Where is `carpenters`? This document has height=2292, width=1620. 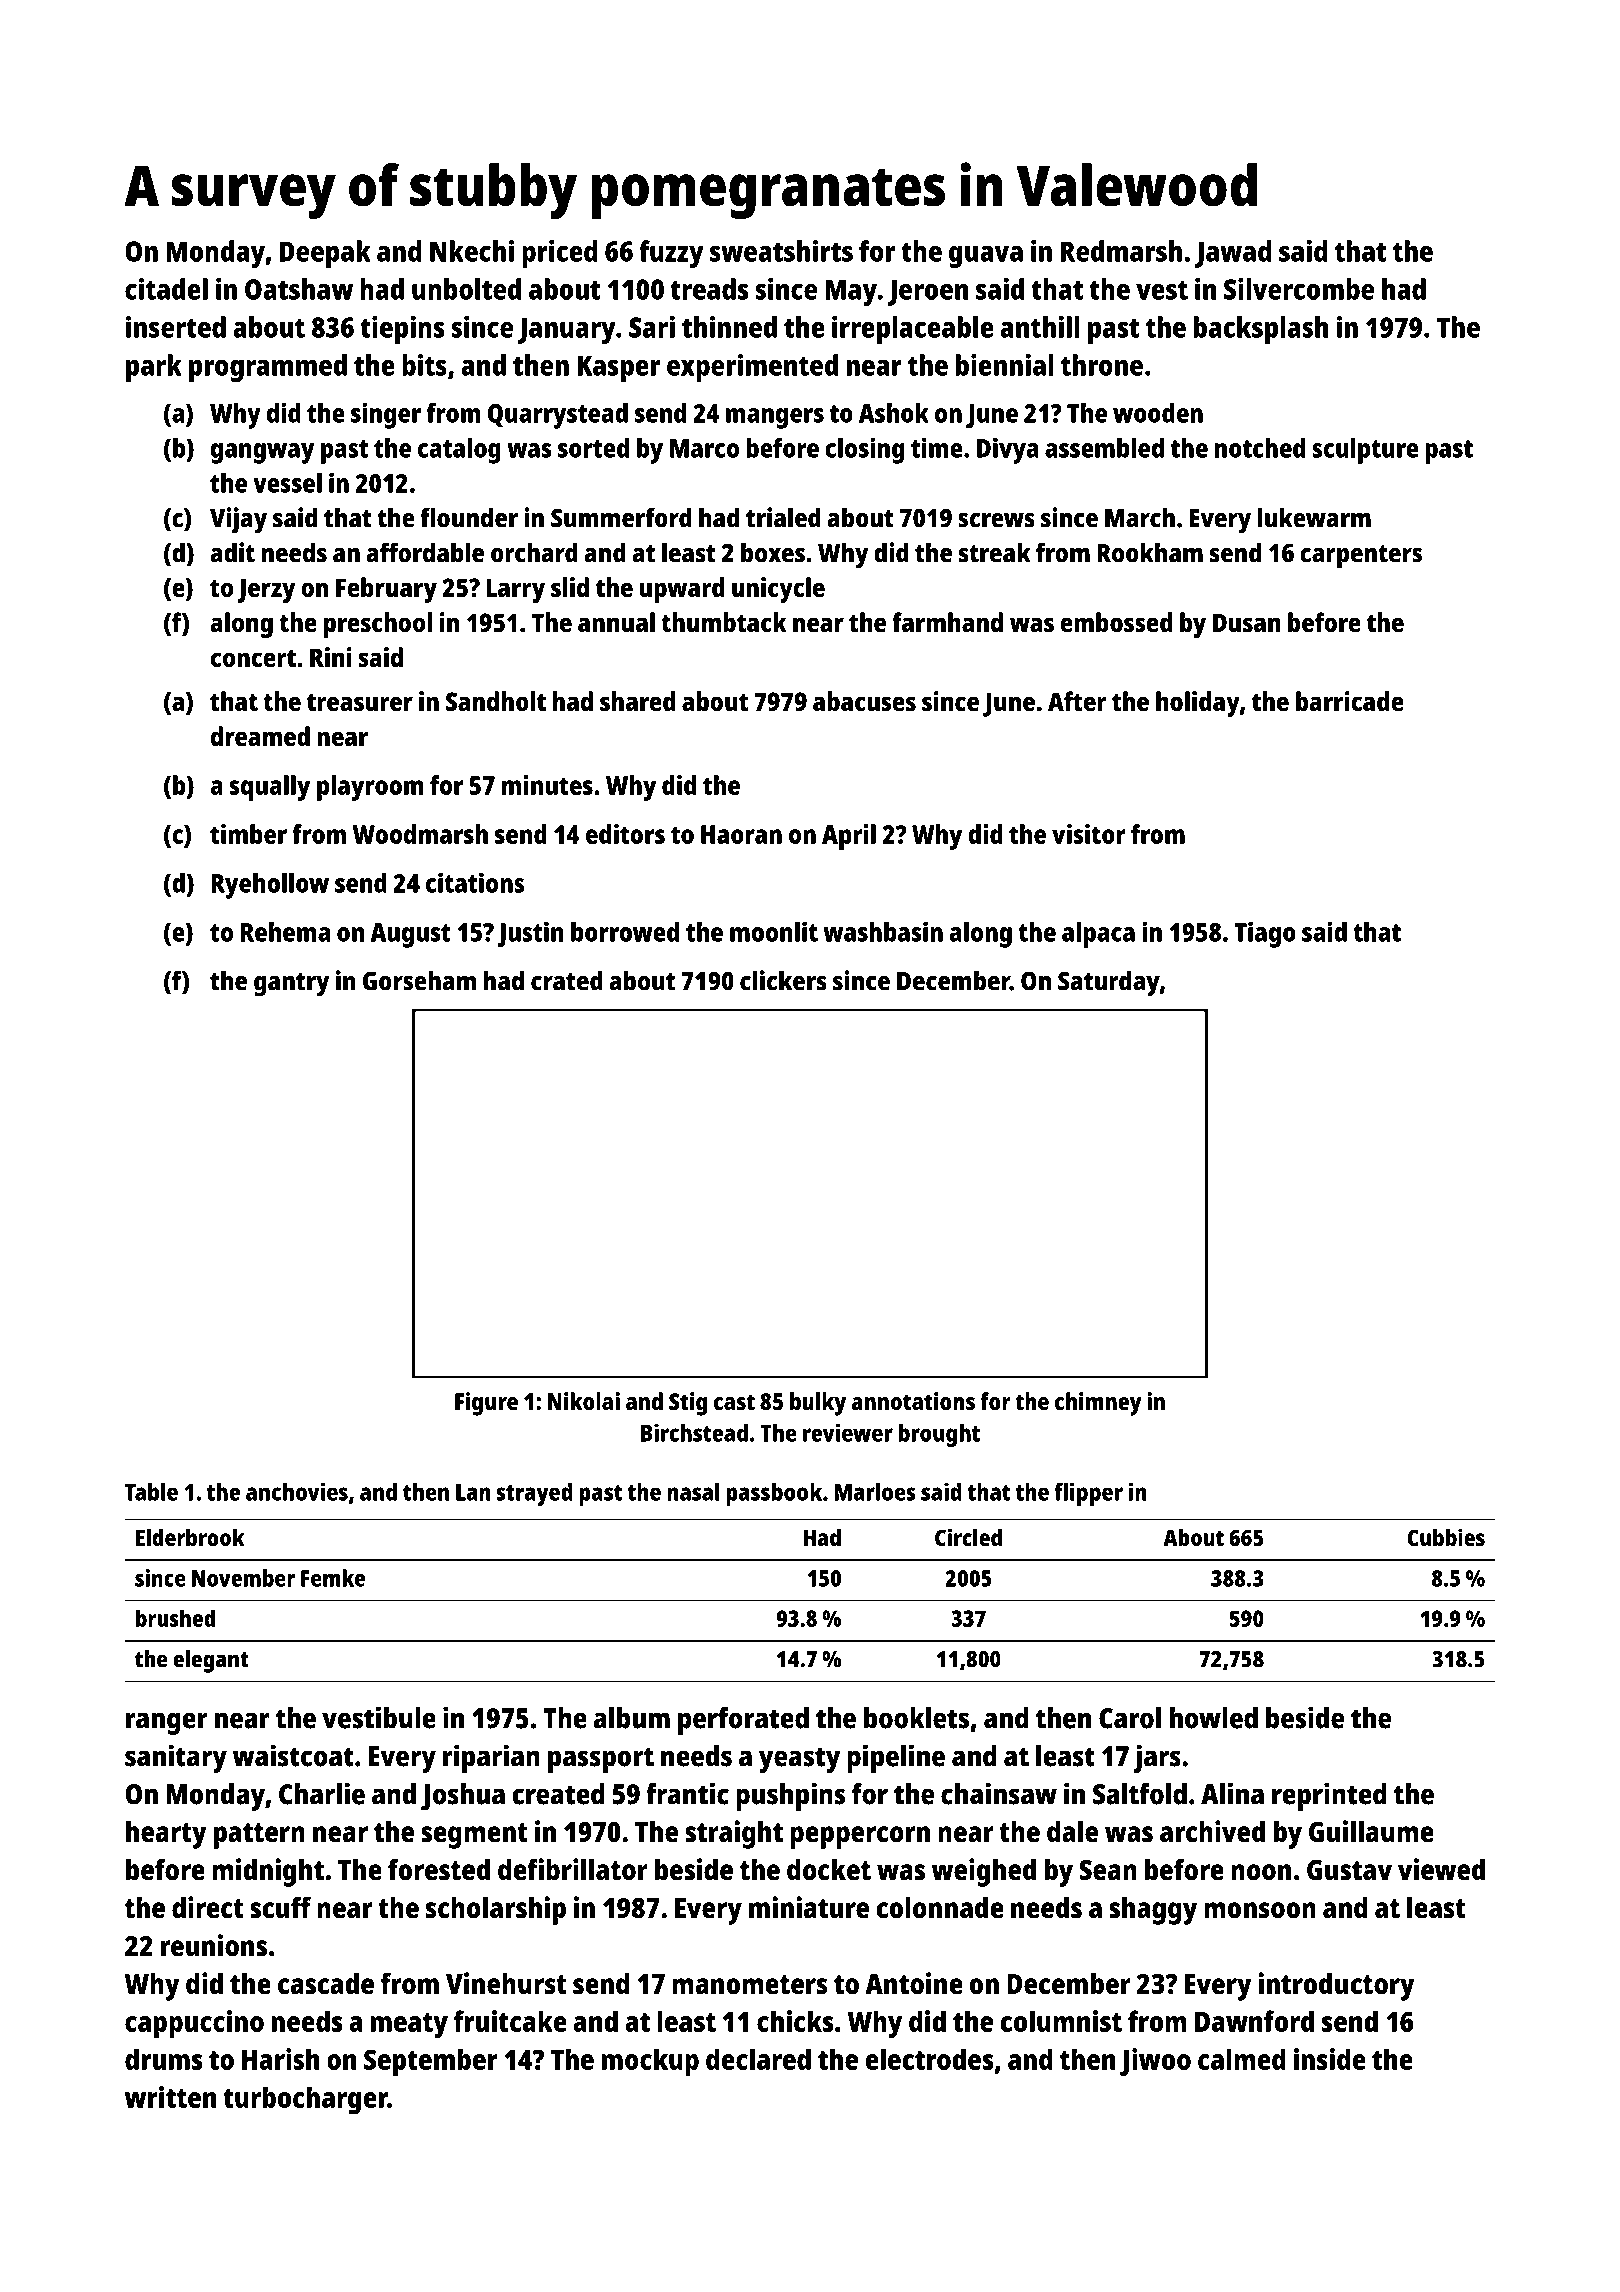 carpenters is located at coordinates (1361, 557).
